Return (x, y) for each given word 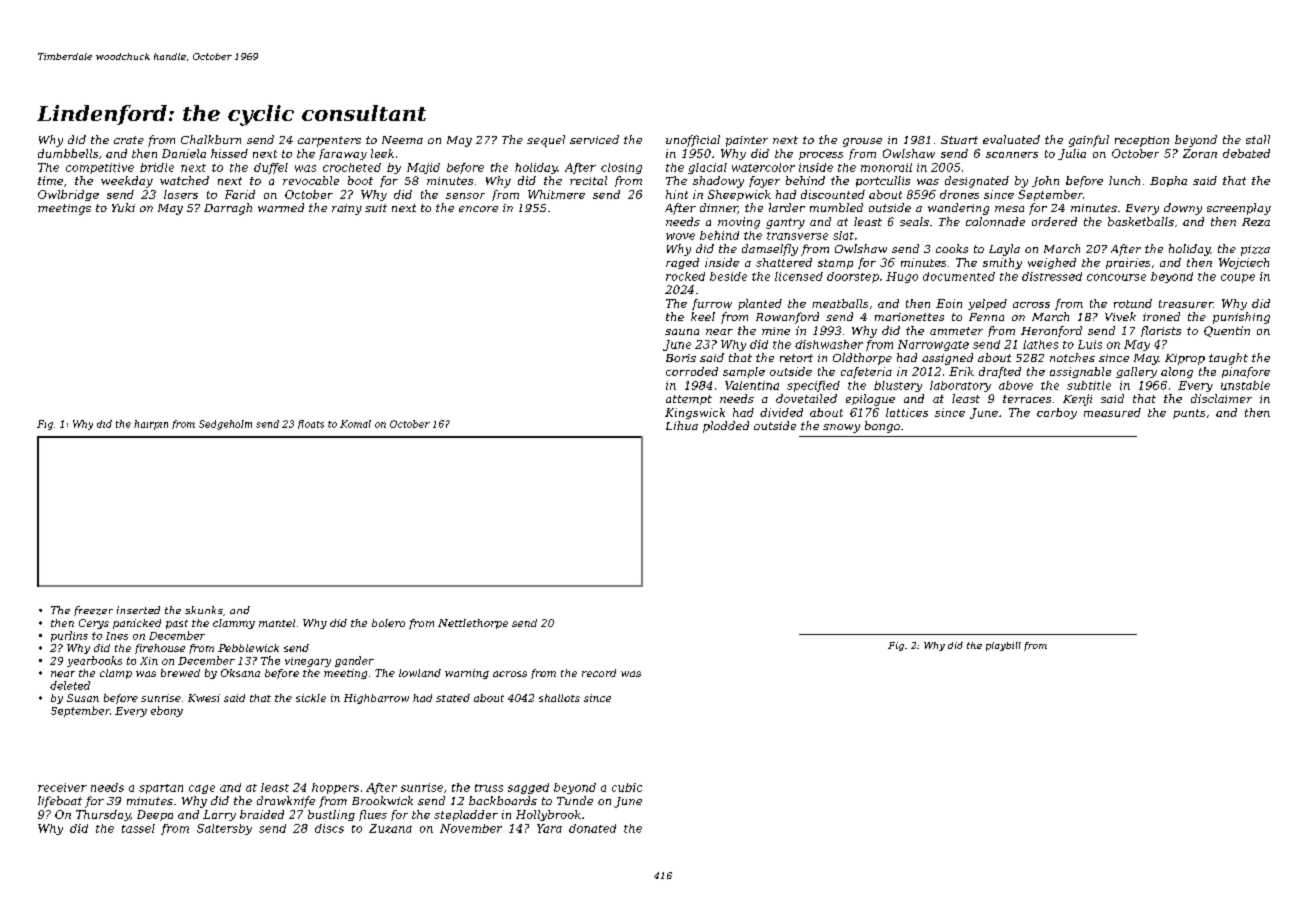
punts (1189, 414)
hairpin (151, 425)
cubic (627, 787)
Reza (1256, 222)
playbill (1003, 646)
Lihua (682, 425)
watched (184, 180)
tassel (138, 828)
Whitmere (556, 194)
